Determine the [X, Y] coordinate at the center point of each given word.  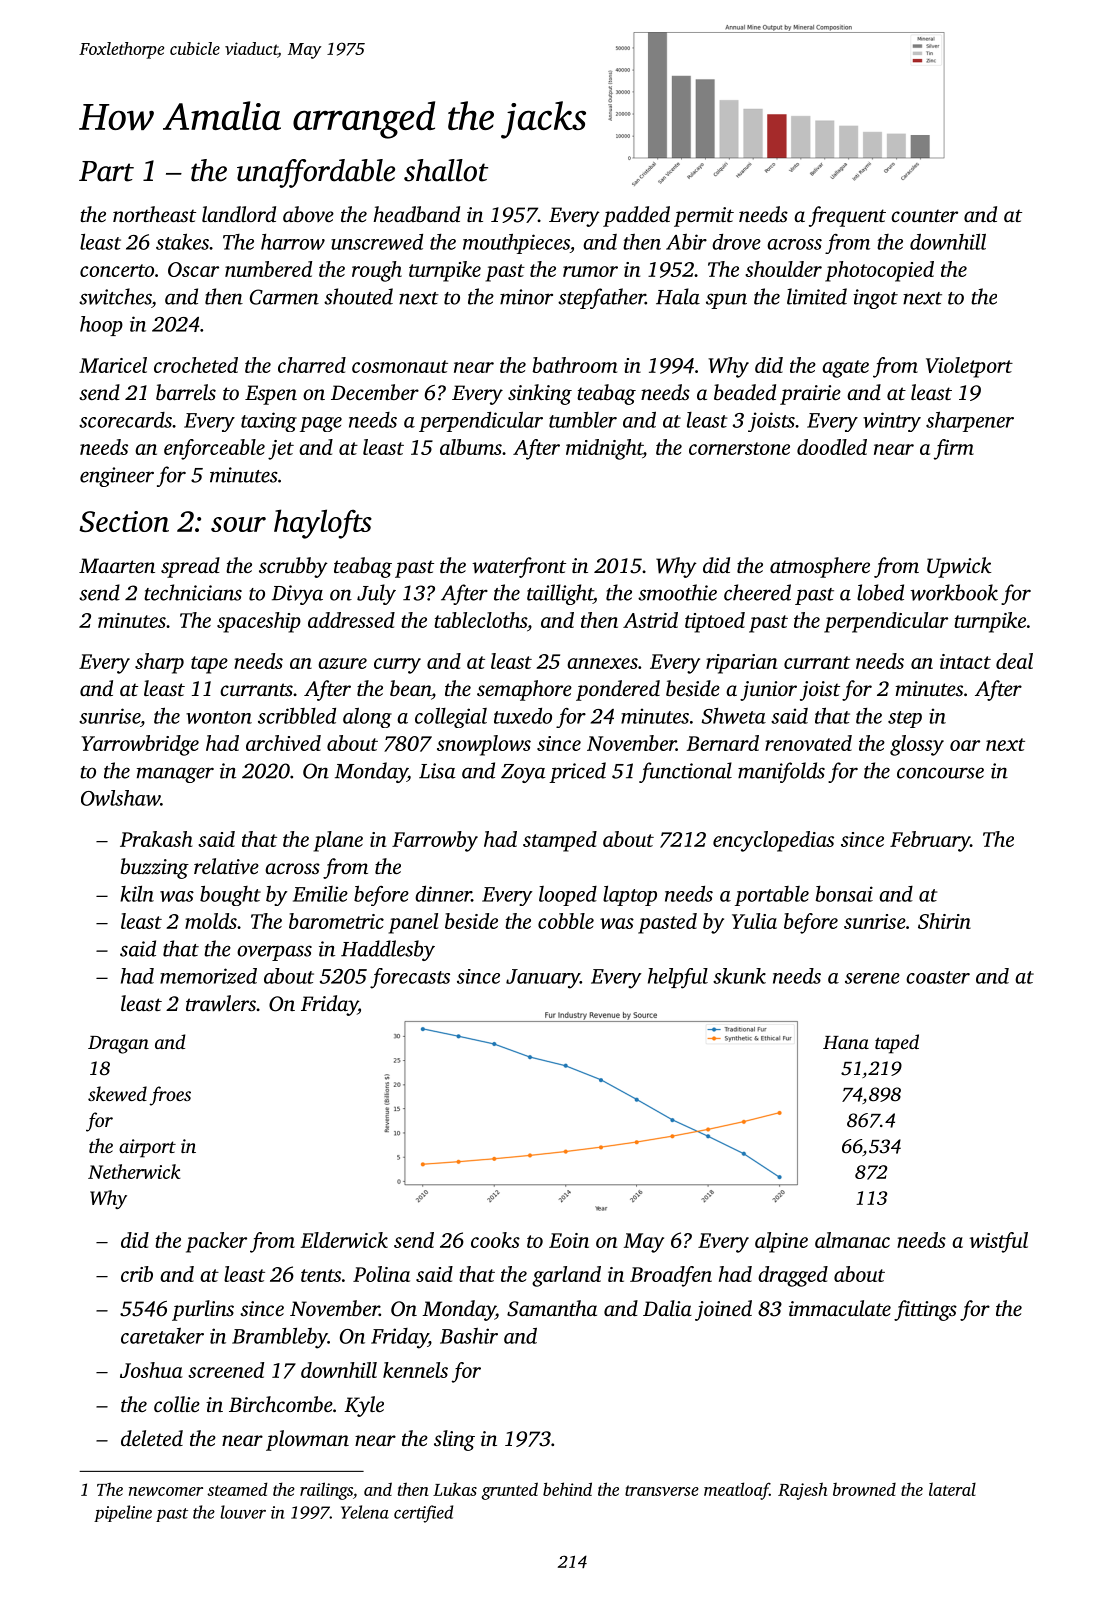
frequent [847, 216]
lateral [952, 1489]
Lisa [437, 771]
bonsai [844, 894]
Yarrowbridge [140, 745]
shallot [446, 170]
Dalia [667, 1308]
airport [147, 1148]
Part [106, 171]
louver [243, 1512]
